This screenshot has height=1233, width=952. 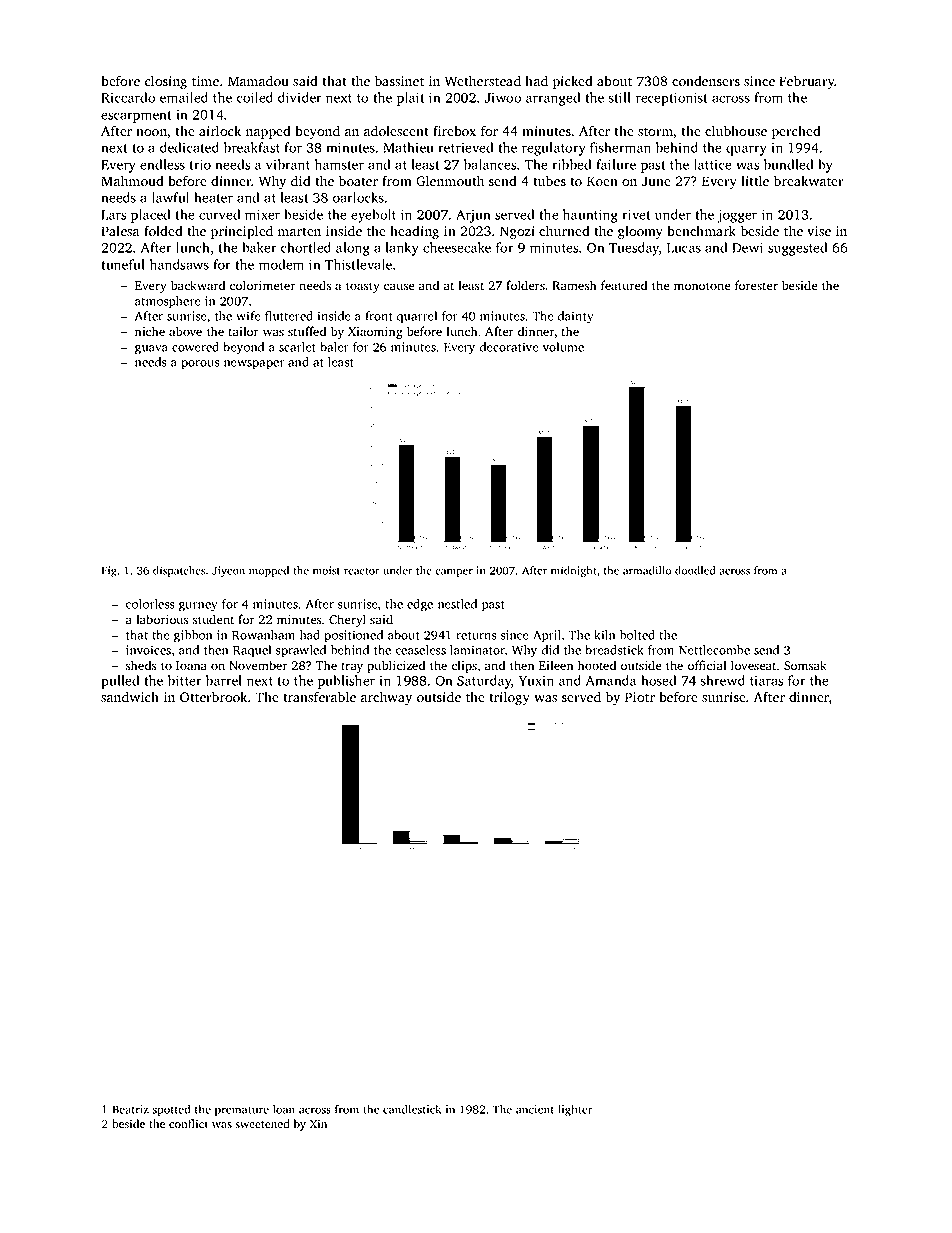 What do you see at coordinates (188, 1123) in the screenshot?
I see `conflict` at bounding box center [188, 1123].
